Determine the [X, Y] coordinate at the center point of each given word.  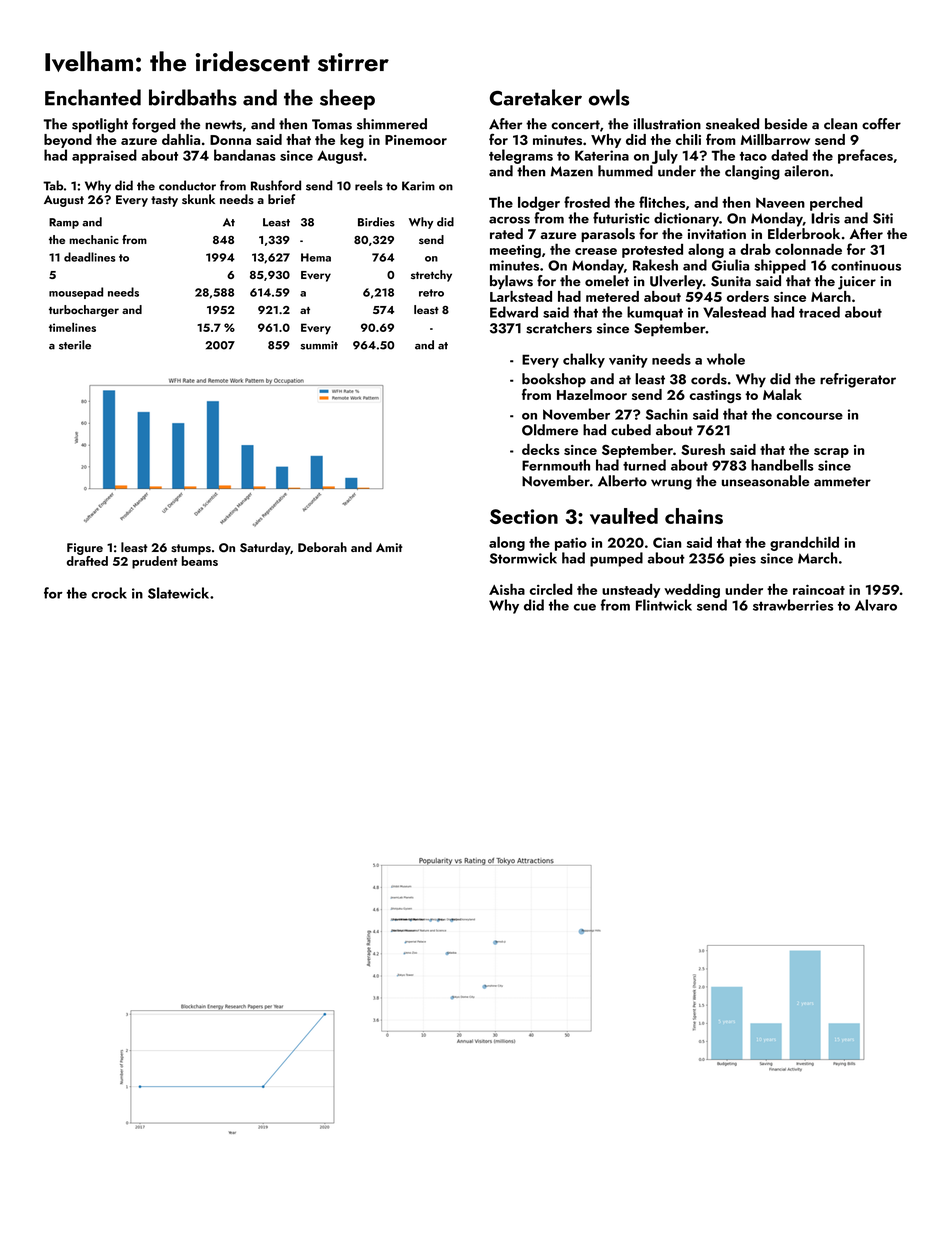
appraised [104, 156]
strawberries [793, 605]
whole [726, 359]
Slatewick [178, 593]
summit [319, 345]
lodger [539, 203]
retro [431, 293]
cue [585, 607]
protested [652, 251]
